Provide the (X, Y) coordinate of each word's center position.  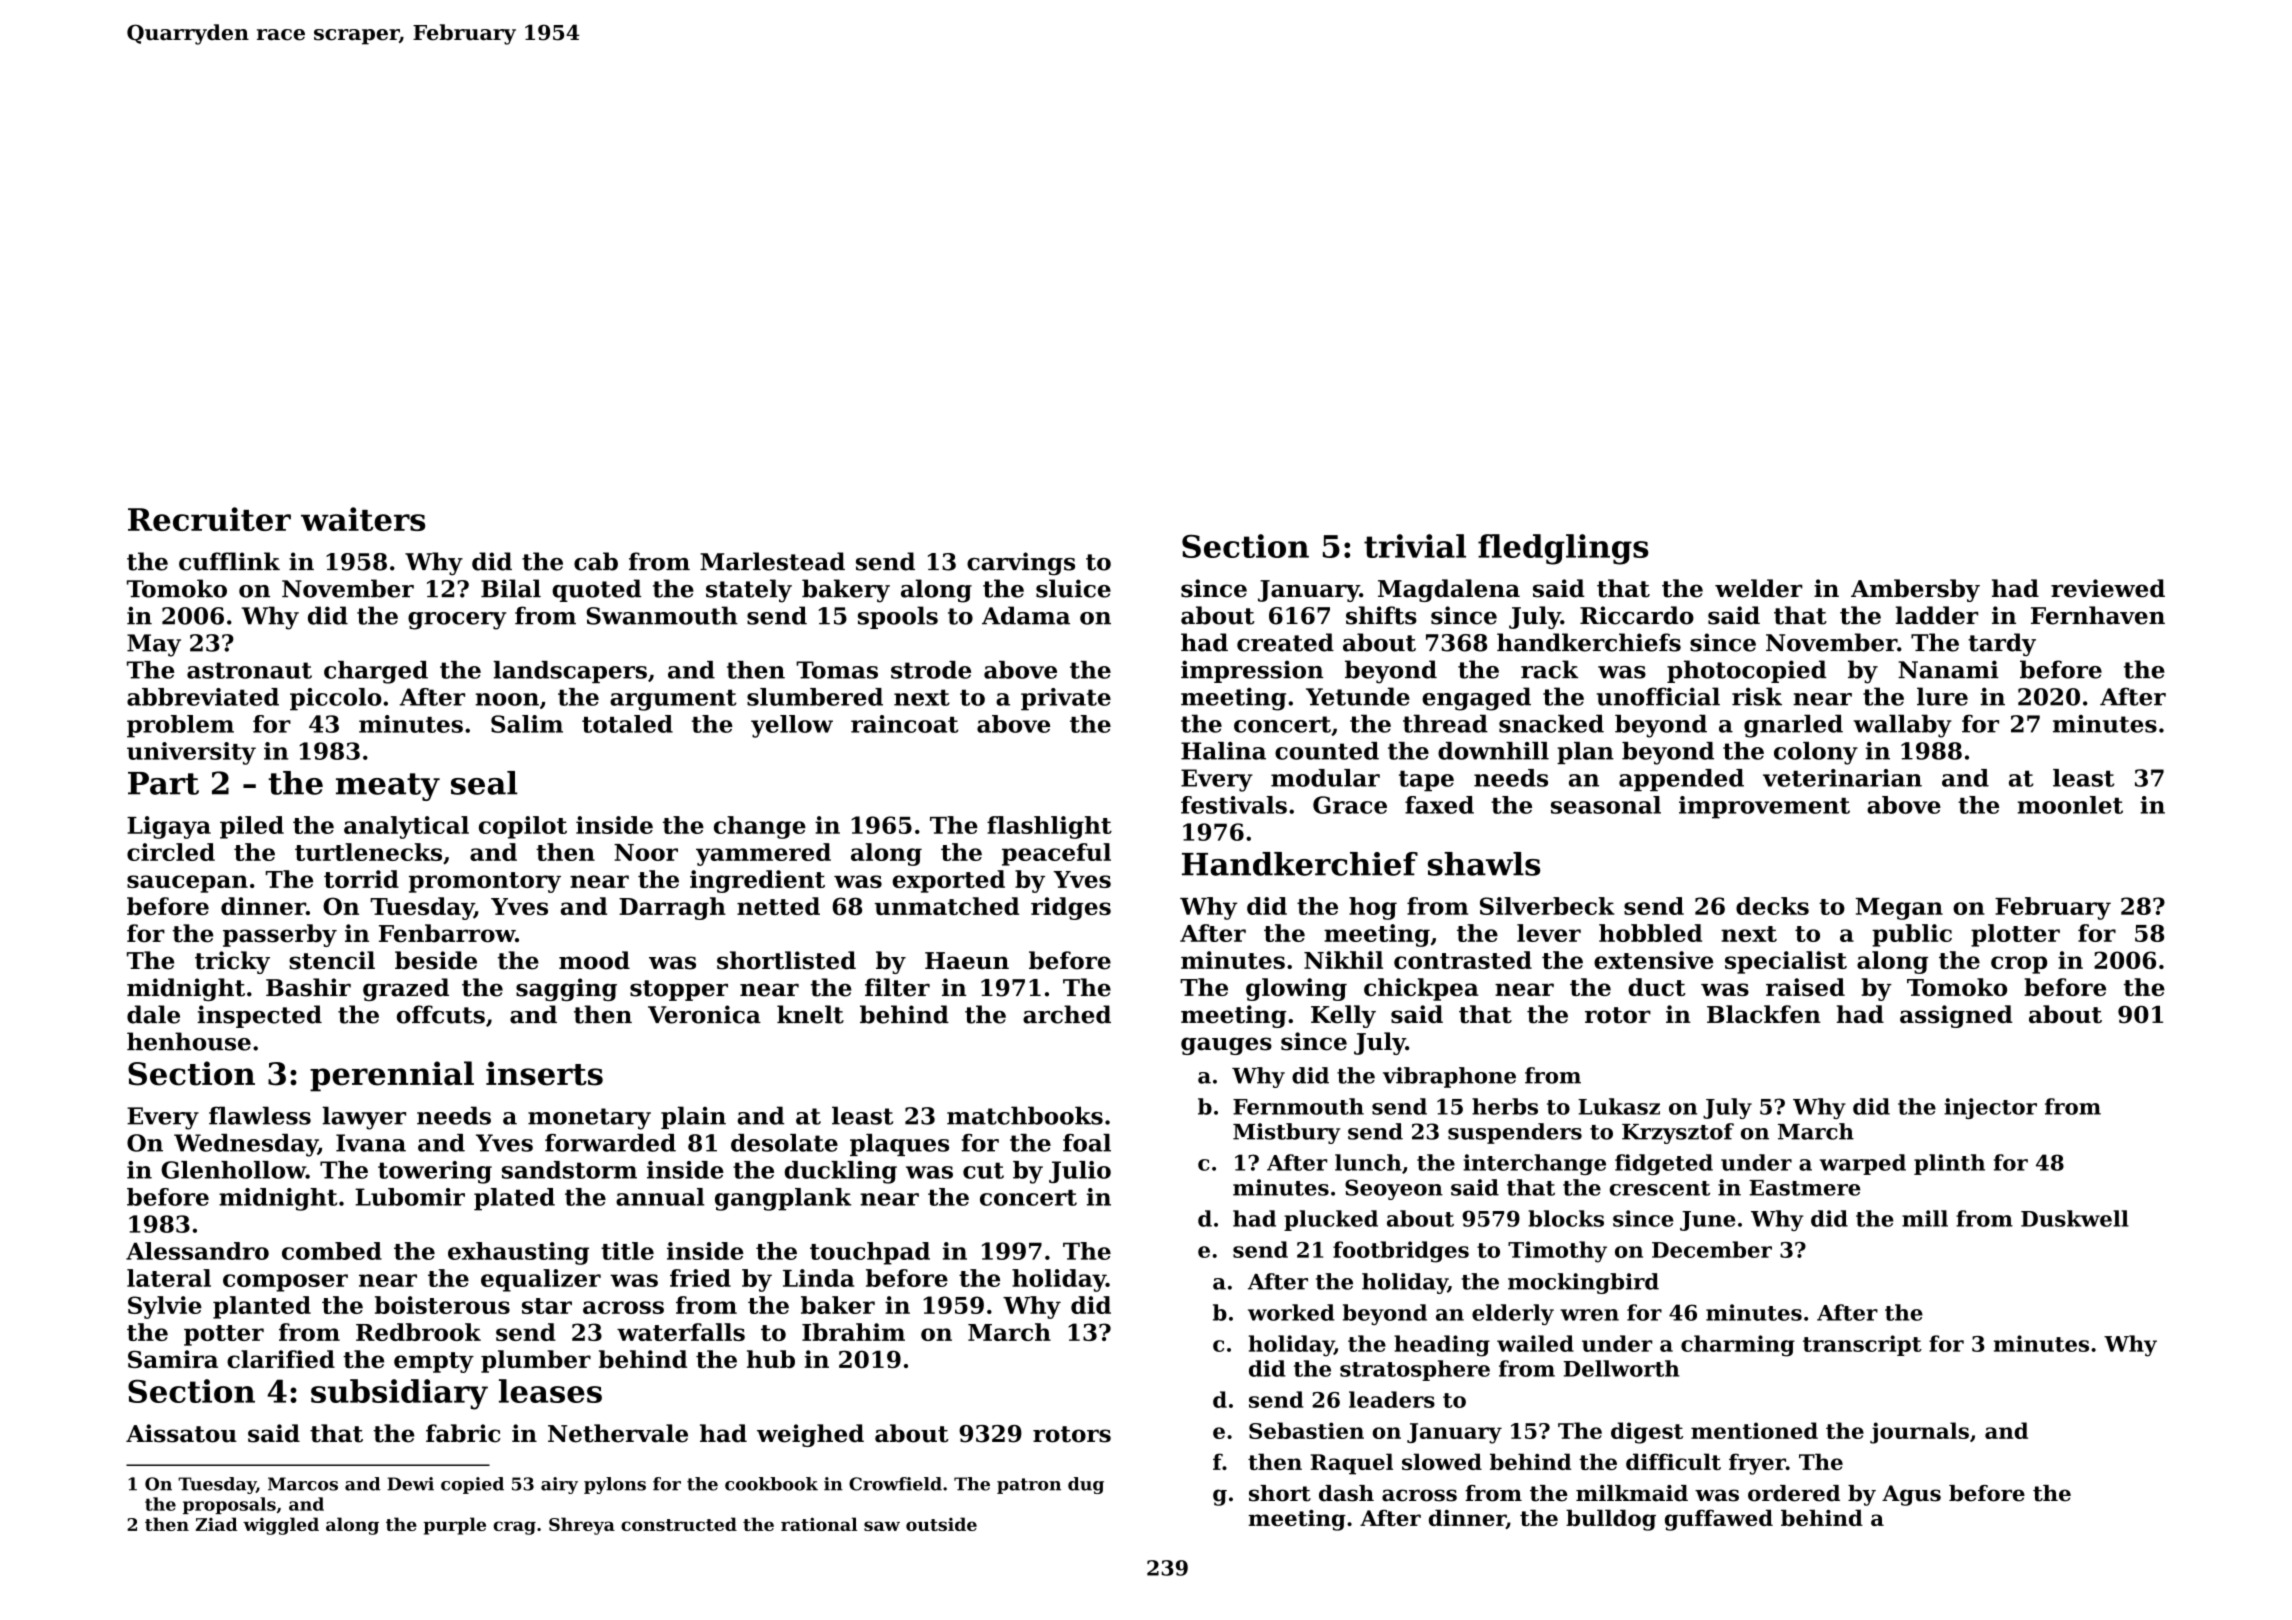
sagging (566, 989)
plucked (1331, 1220)
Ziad (216, 1524)
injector (1990, 1108)
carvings (1021, 564)
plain (693, 1117)
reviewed (2108, 588)
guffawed (1719, 1520)
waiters (363, 519)
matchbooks (1025, 1115)
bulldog (1611, 1520)
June (1707, 1221)
